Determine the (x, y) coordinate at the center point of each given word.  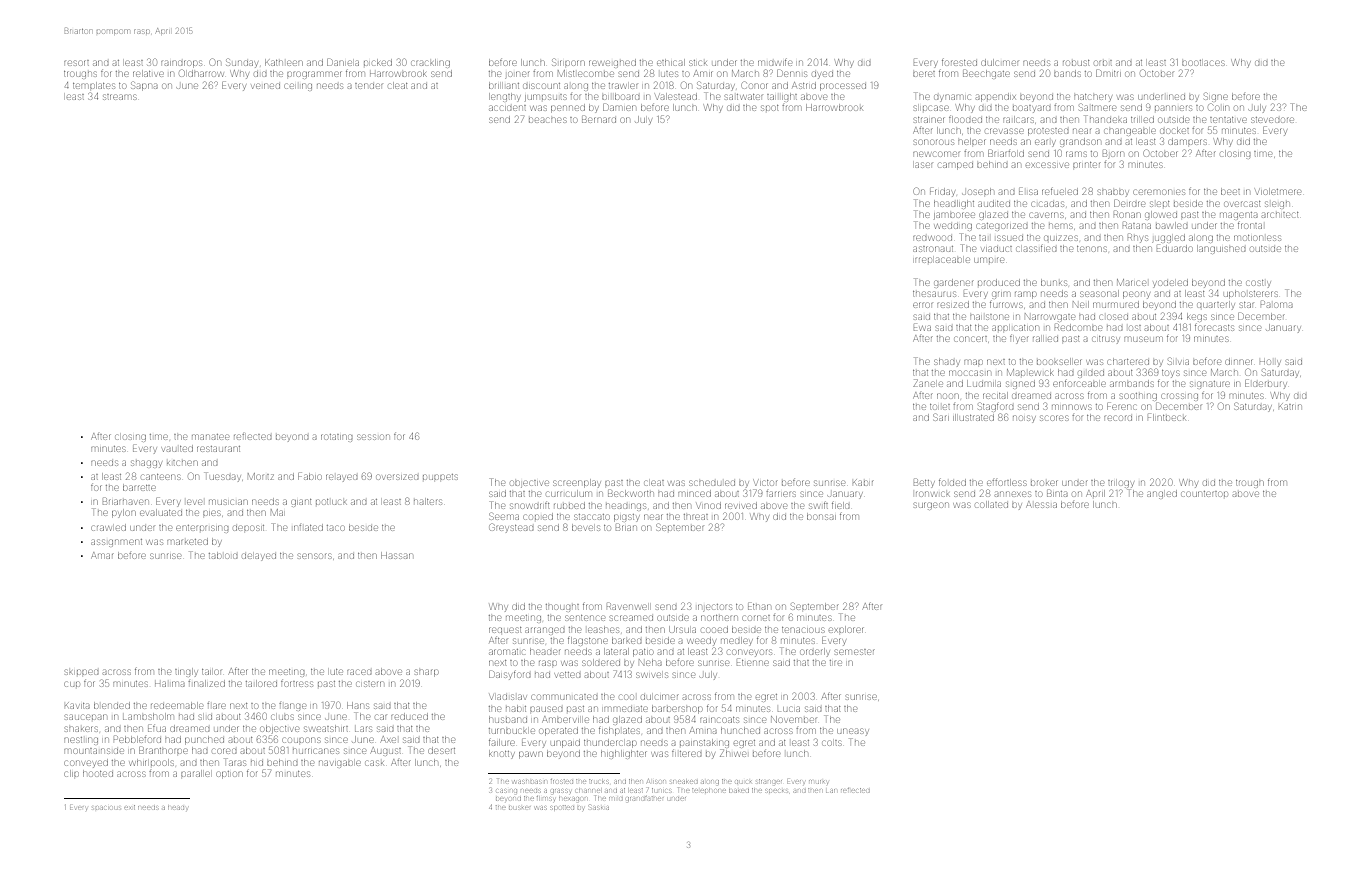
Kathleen (284, 63)
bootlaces (1203, 63)
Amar (102, 555)
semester (854, 652)
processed (843, 86)
